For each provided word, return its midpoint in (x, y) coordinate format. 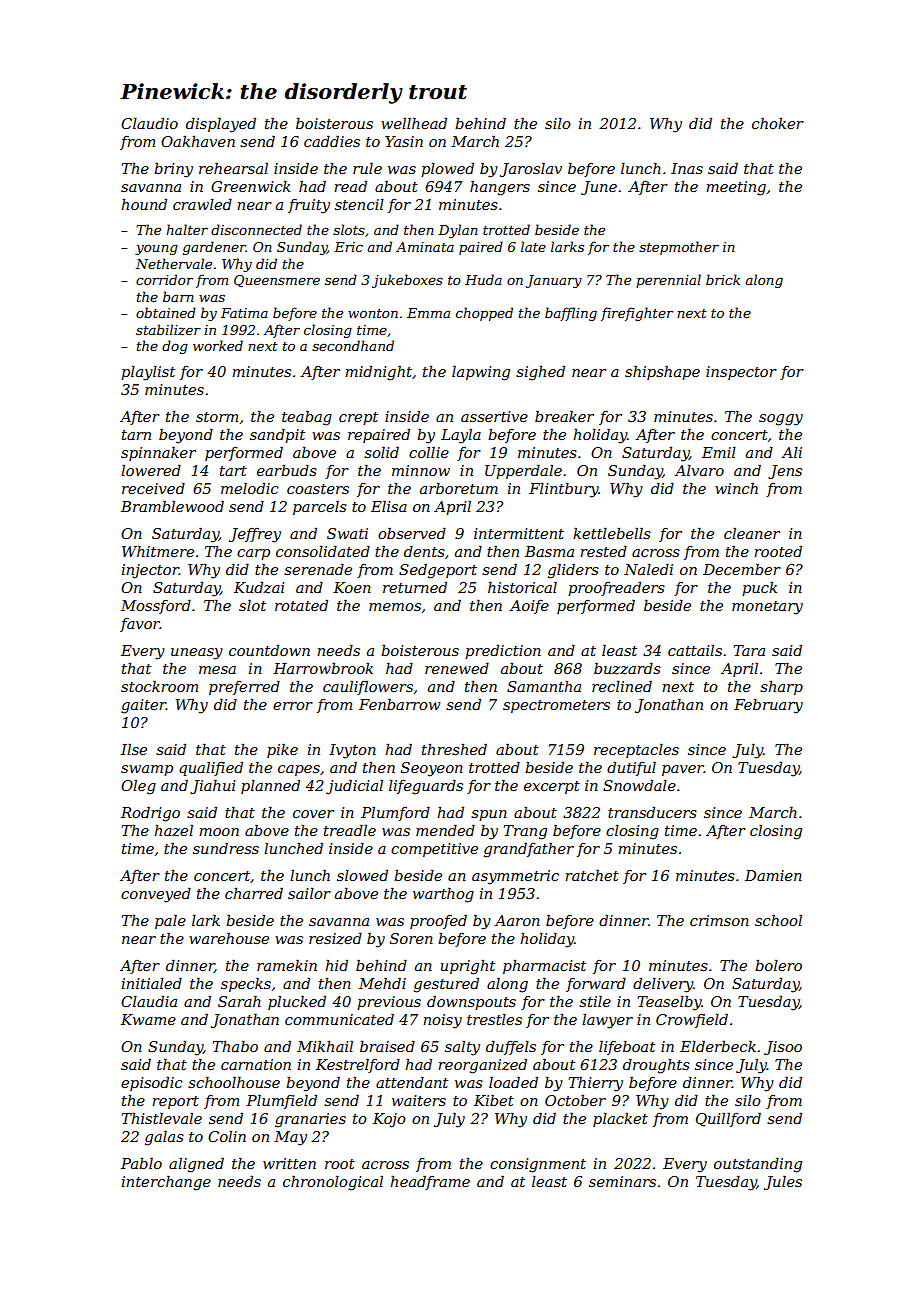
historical (522, 587)
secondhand (353, 345)
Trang (525, 832)
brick (723, 279)
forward (596, 984)
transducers (652, 812)
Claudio (149, 123)
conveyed (156, 895)
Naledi (648, 569)
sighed (540, 373)
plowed (447, 170)
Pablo (141, 1163)
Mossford (156, 606)
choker (778, 123)
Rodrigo (150, 814)
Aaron (517, 920)
